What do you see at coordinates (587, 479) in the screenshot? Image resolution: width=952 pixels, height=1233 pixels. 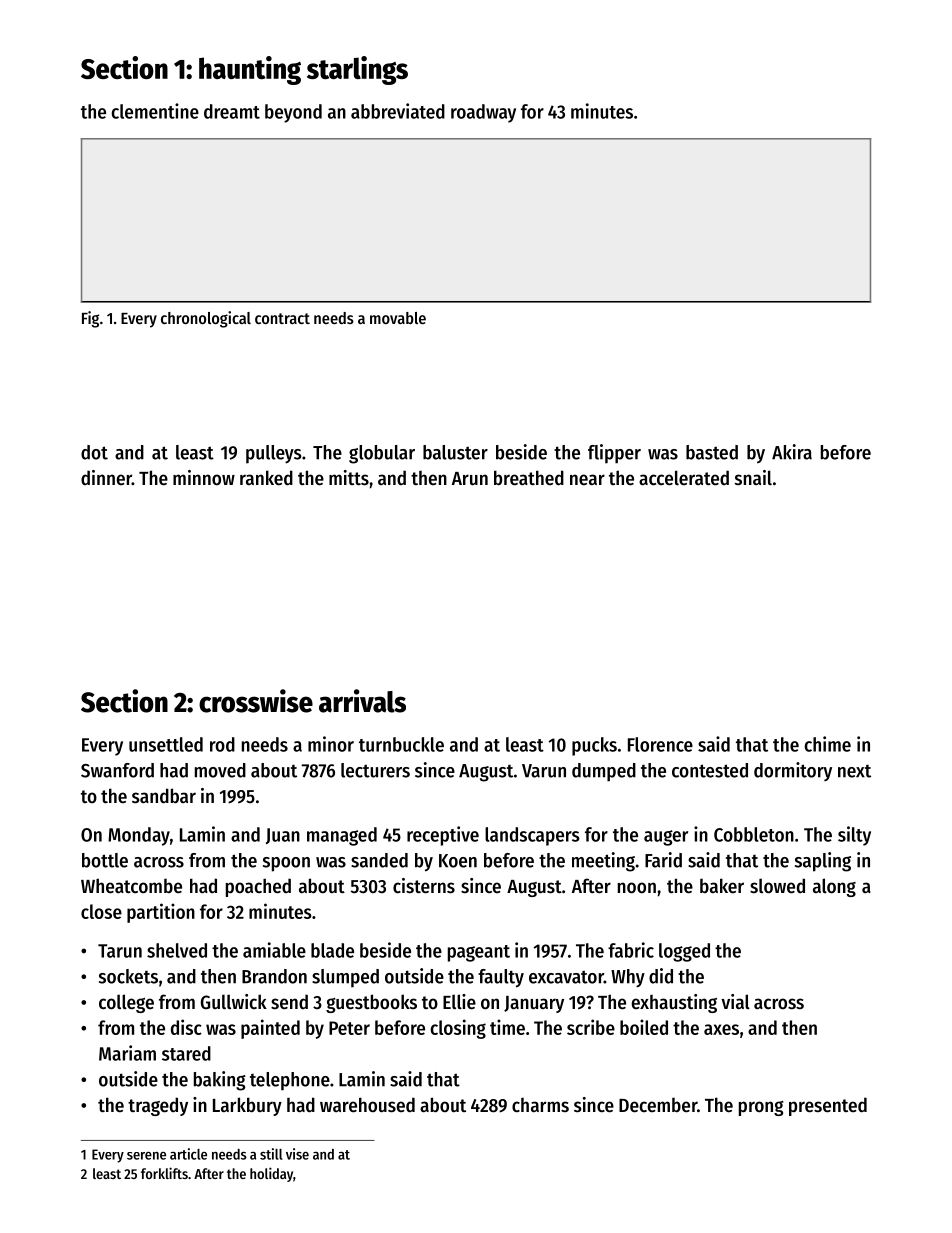 I see `near` at bounding box center [587, 479].
